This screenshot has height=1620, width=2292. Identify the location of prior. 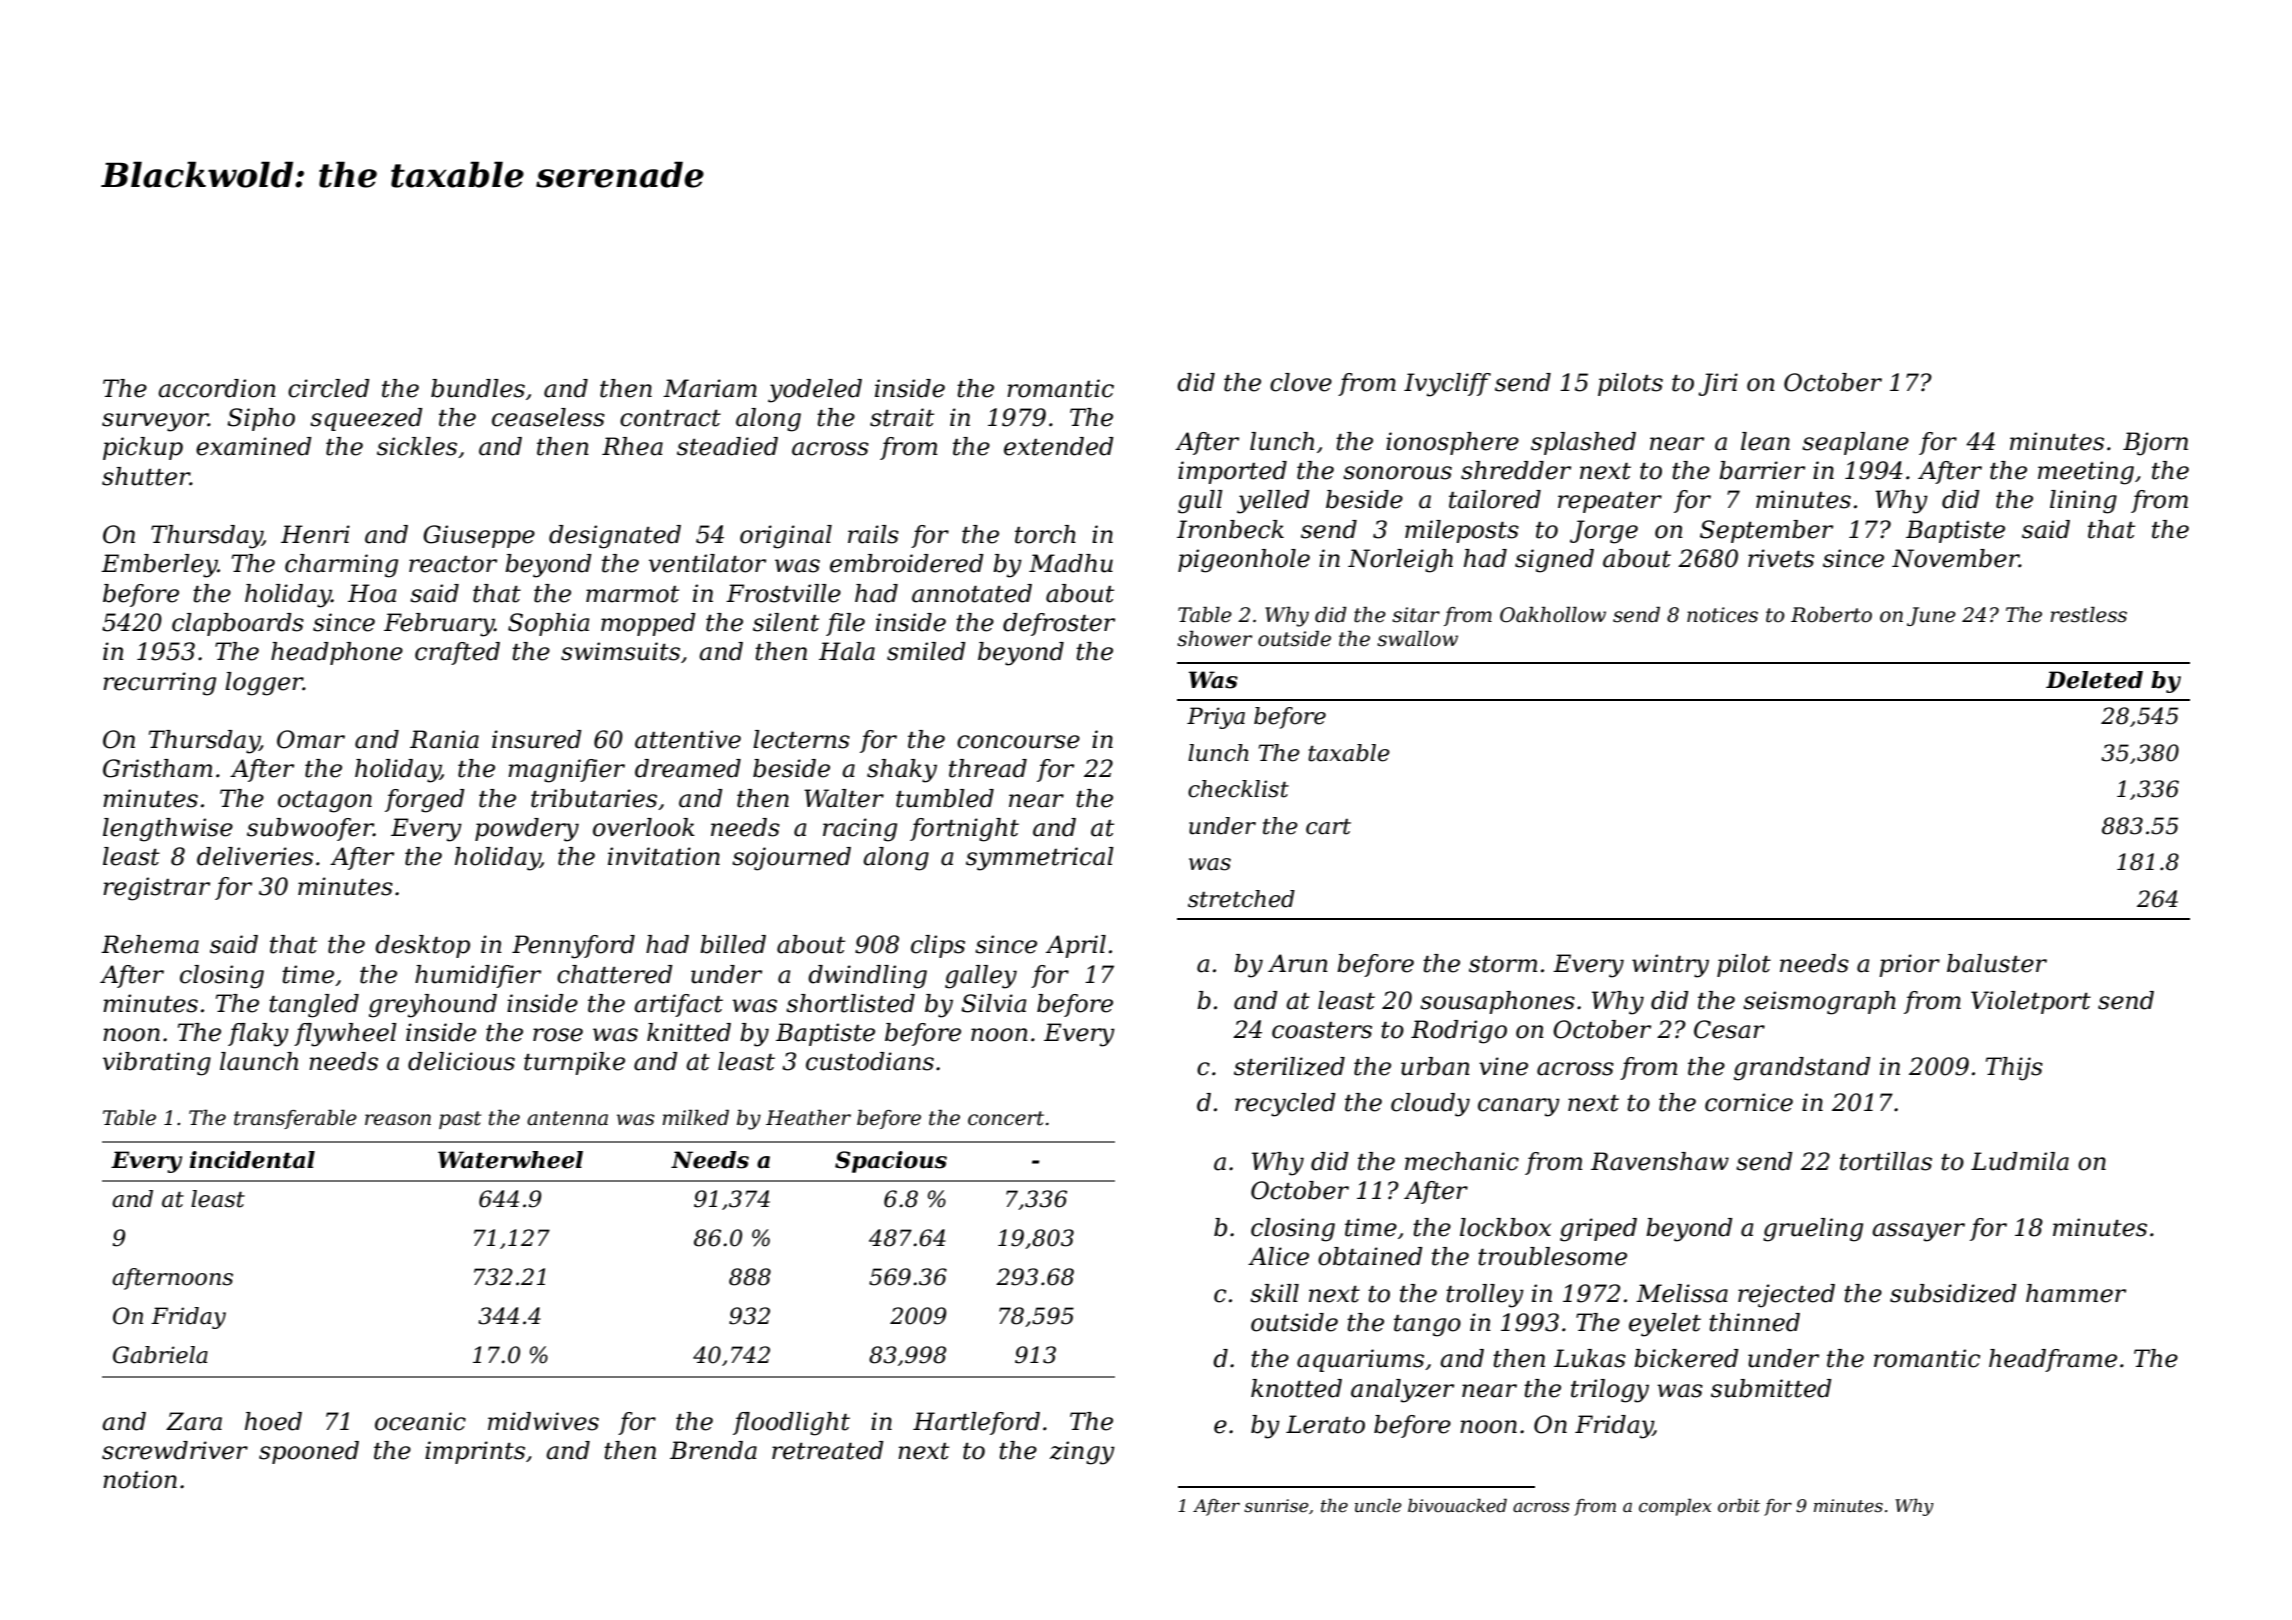
(1909, 965).
